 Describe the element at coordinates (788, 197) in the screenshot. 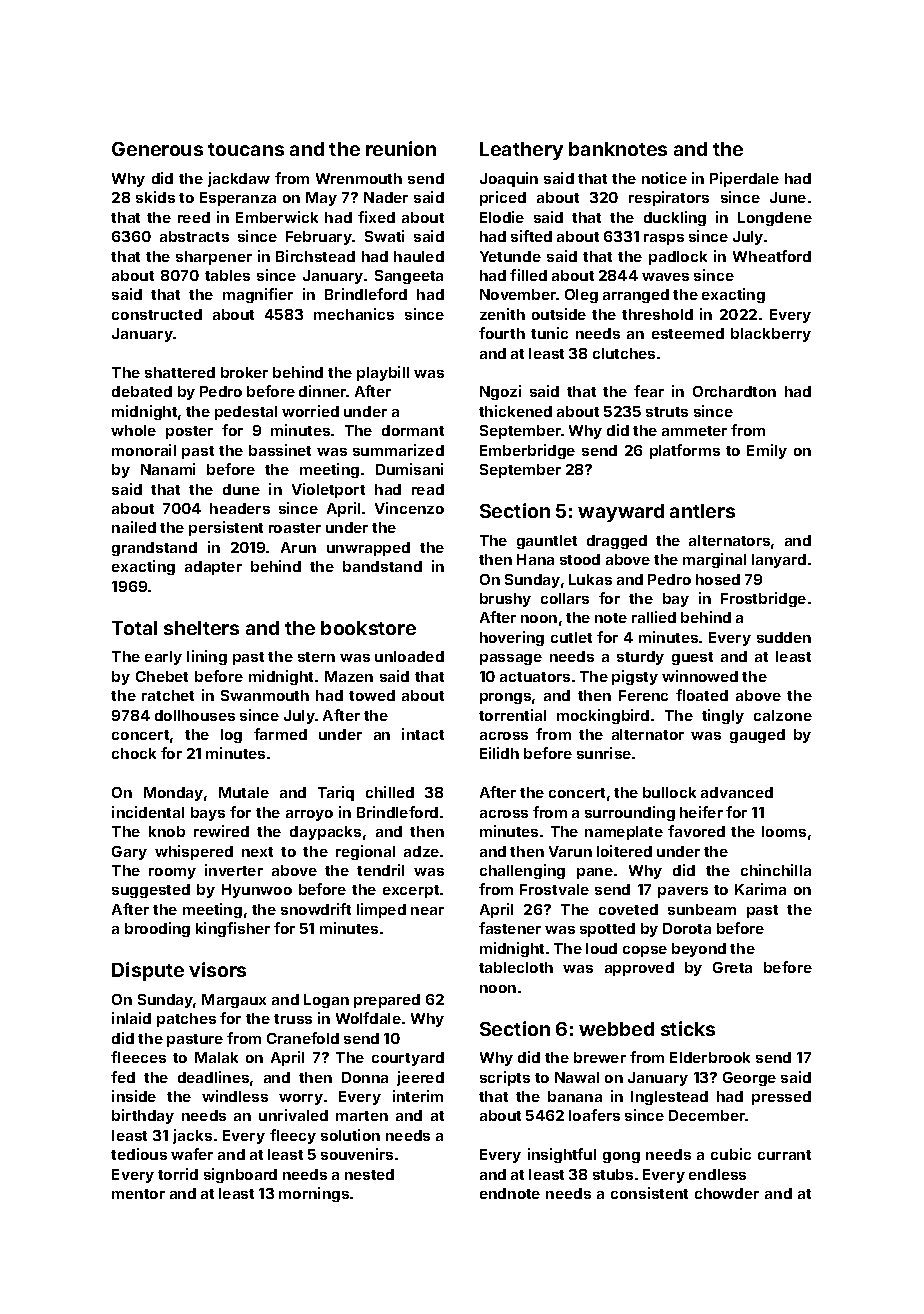

I see `June` at that location.
